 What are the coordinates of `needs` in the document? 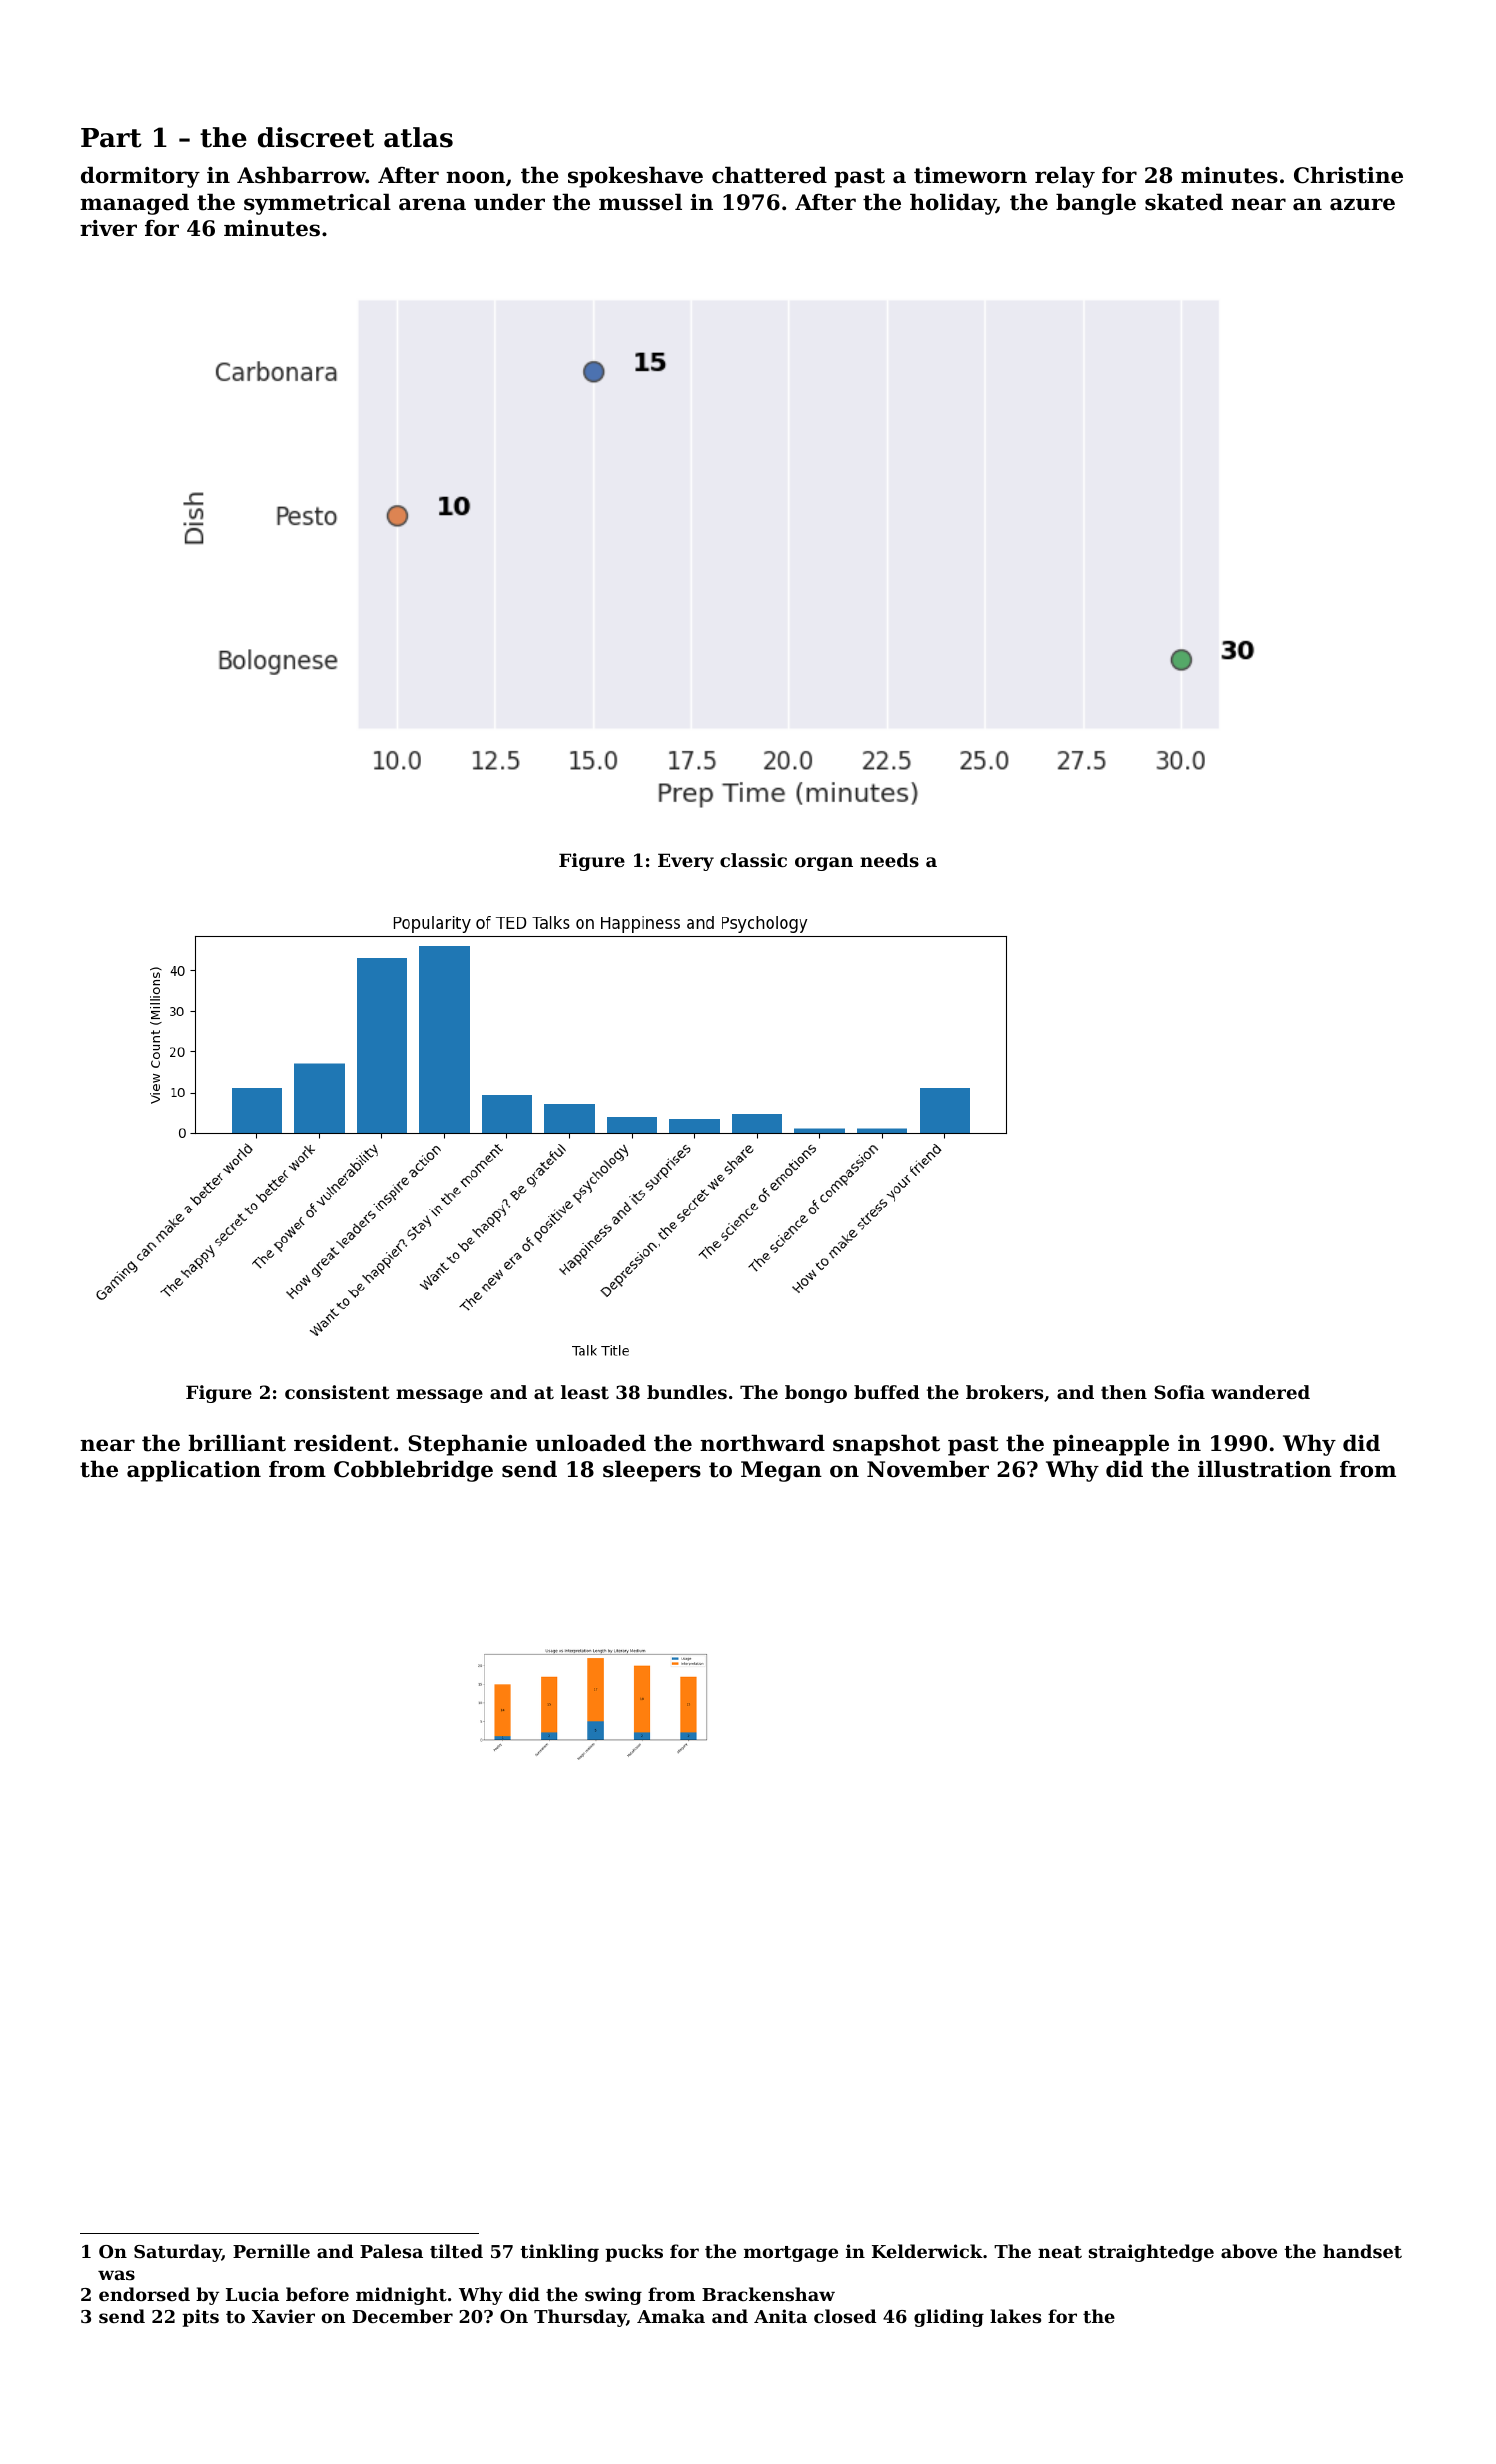 It's located at (889, 860).
